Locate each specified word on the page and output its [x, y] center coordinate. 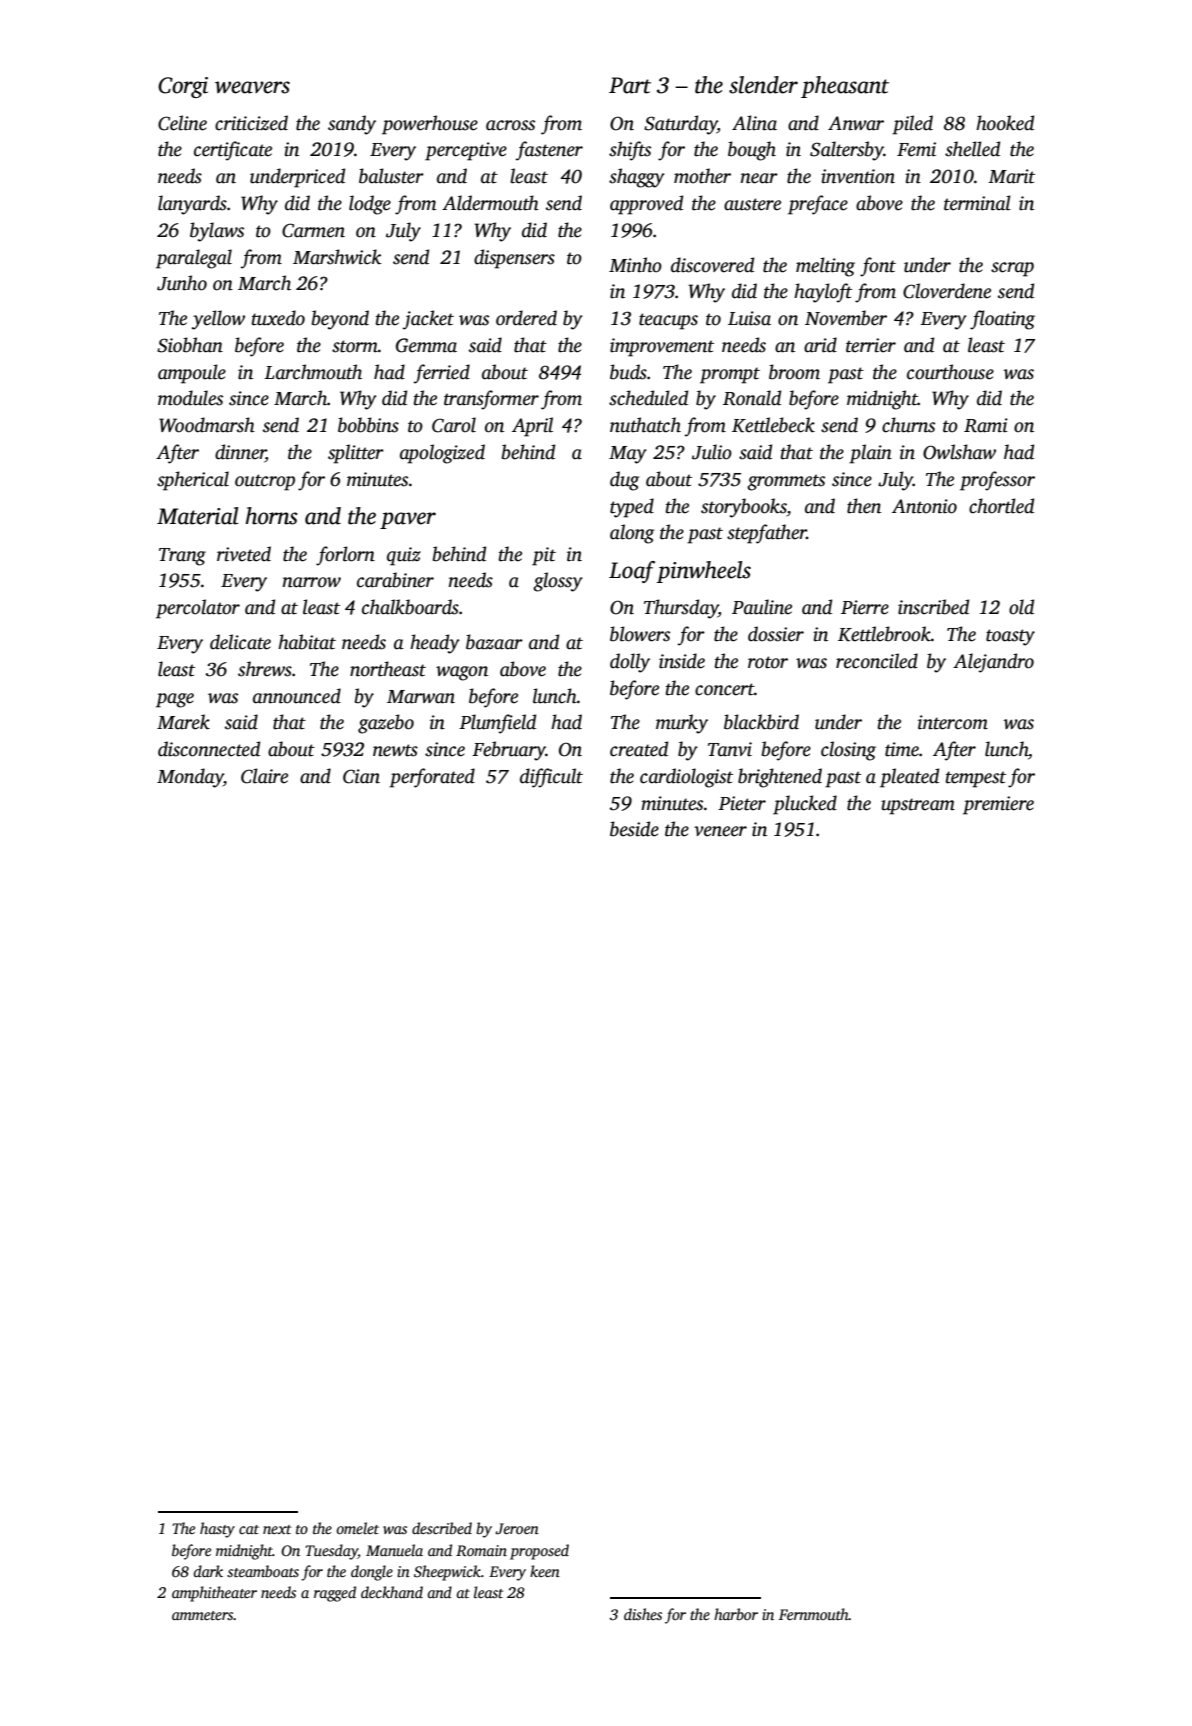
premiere [998, 805]
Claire [264, 776]
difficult [551, 778]
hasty [217, 1530]
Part [630, 85]
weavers [252, 87]
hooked [1005, 123]
